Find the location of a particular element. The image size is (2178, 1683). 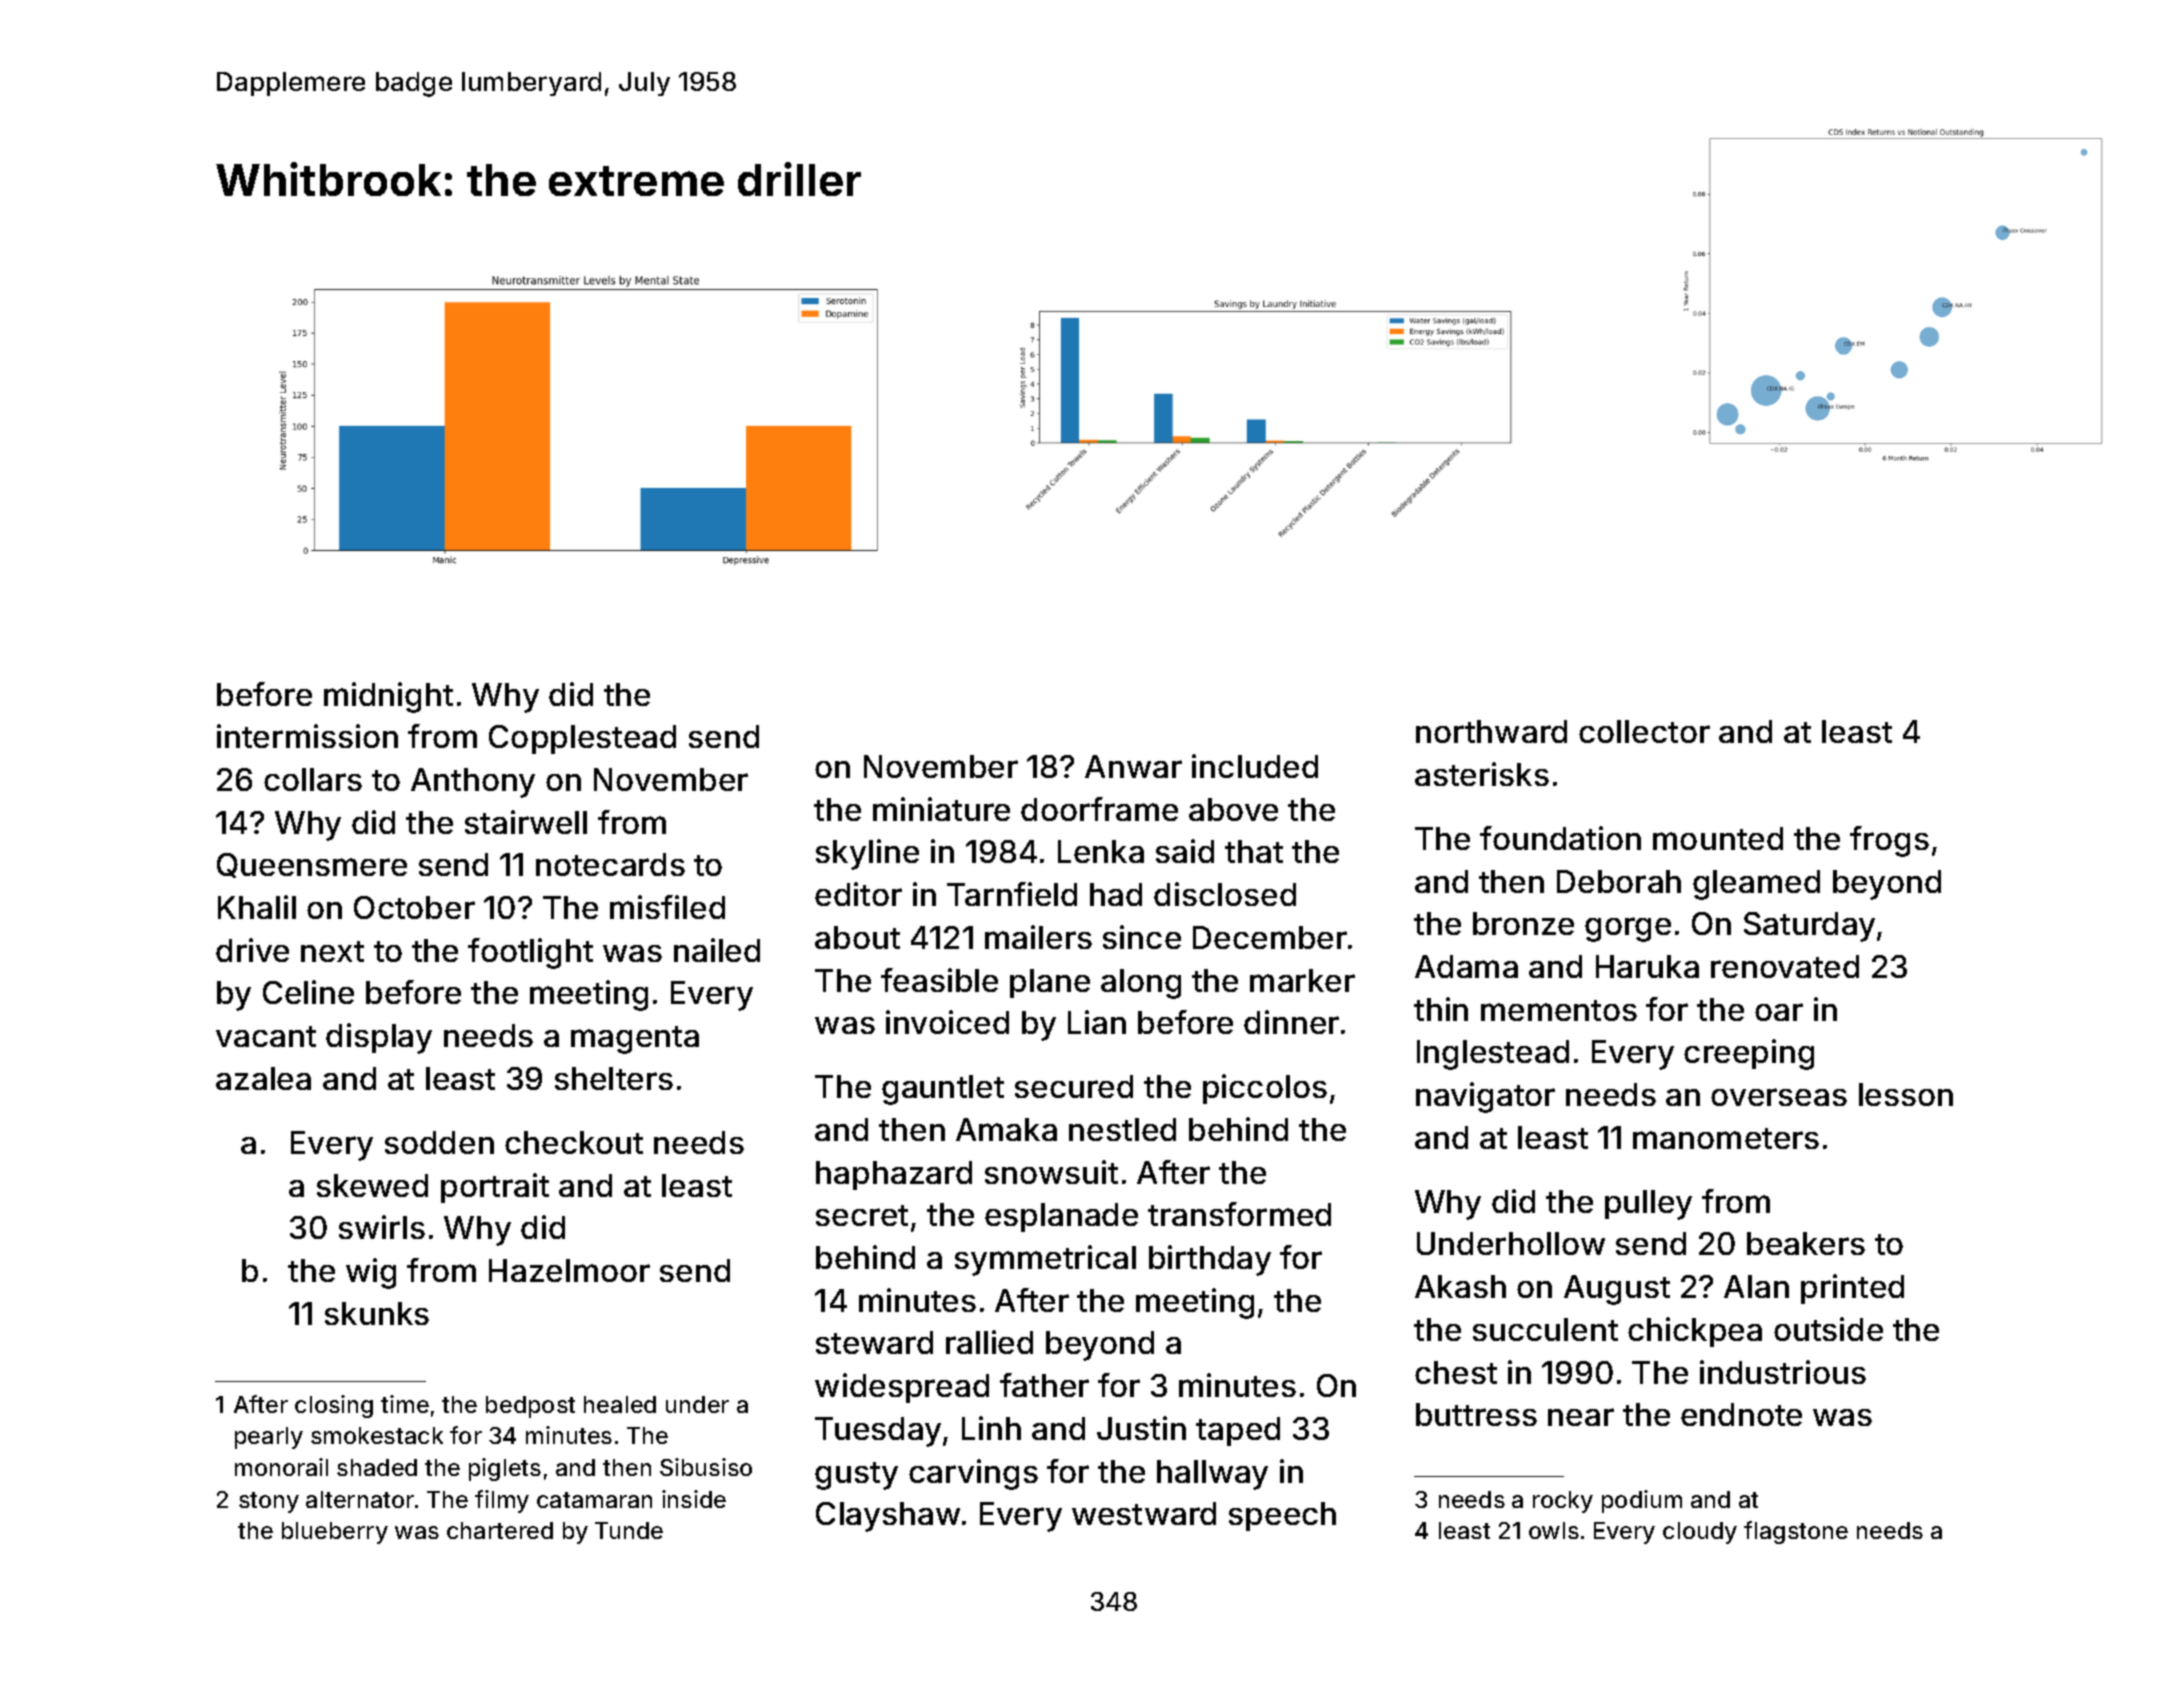

foundation is located at coordinates (1560, 838).
